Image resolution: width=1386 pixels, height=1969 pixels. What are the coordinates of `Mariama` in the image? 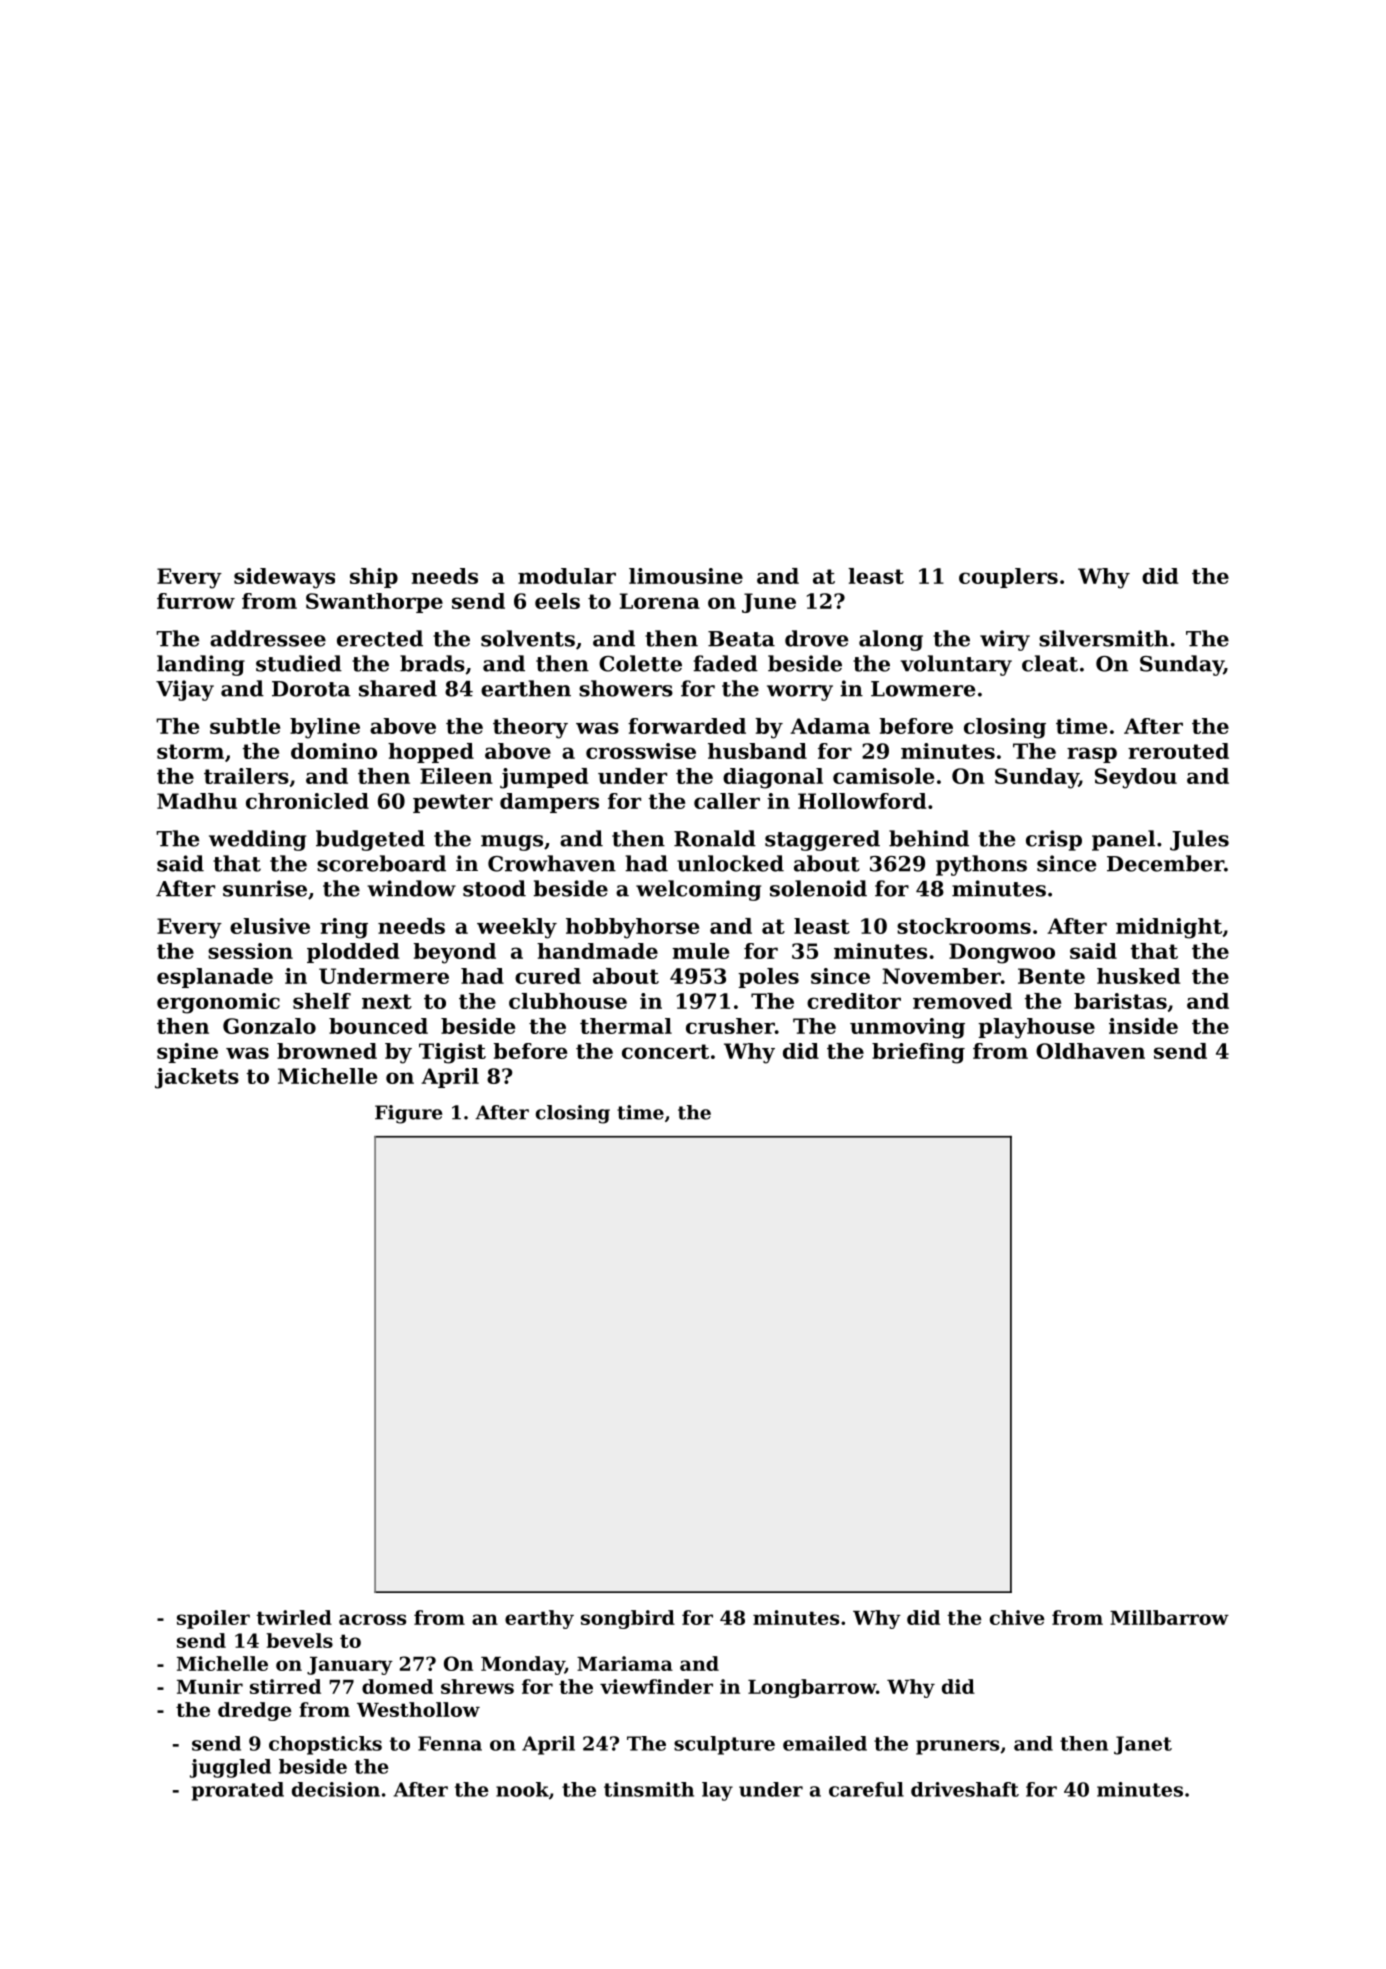 It's located at (625, 1663).
